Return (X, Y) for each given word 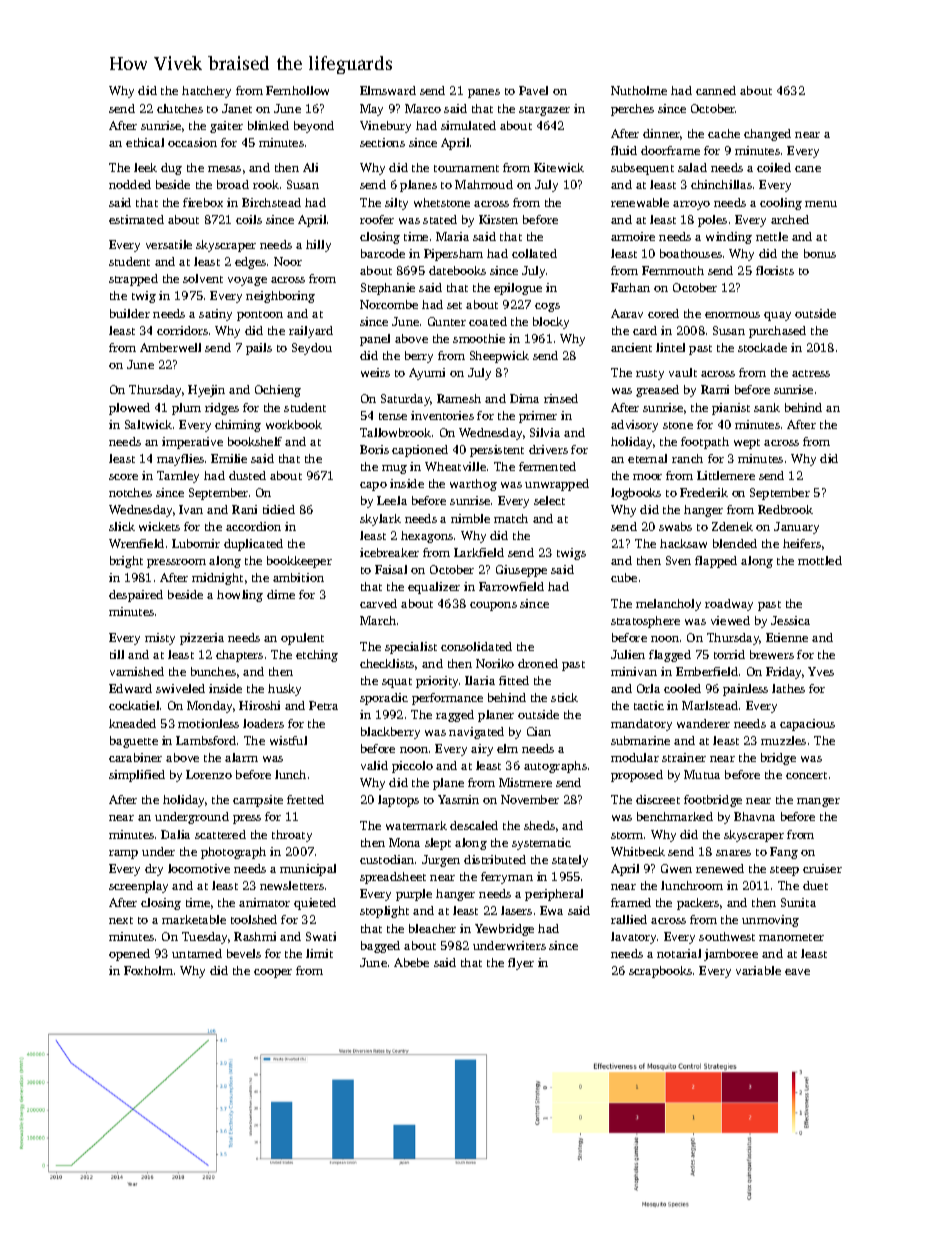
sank (767, 407)
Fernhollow (297, 90)
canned (716, 90)
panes (484, 93)
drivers (548, 449)
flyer (521, 964)
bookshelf (255, 441)
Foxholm (148, 970)
